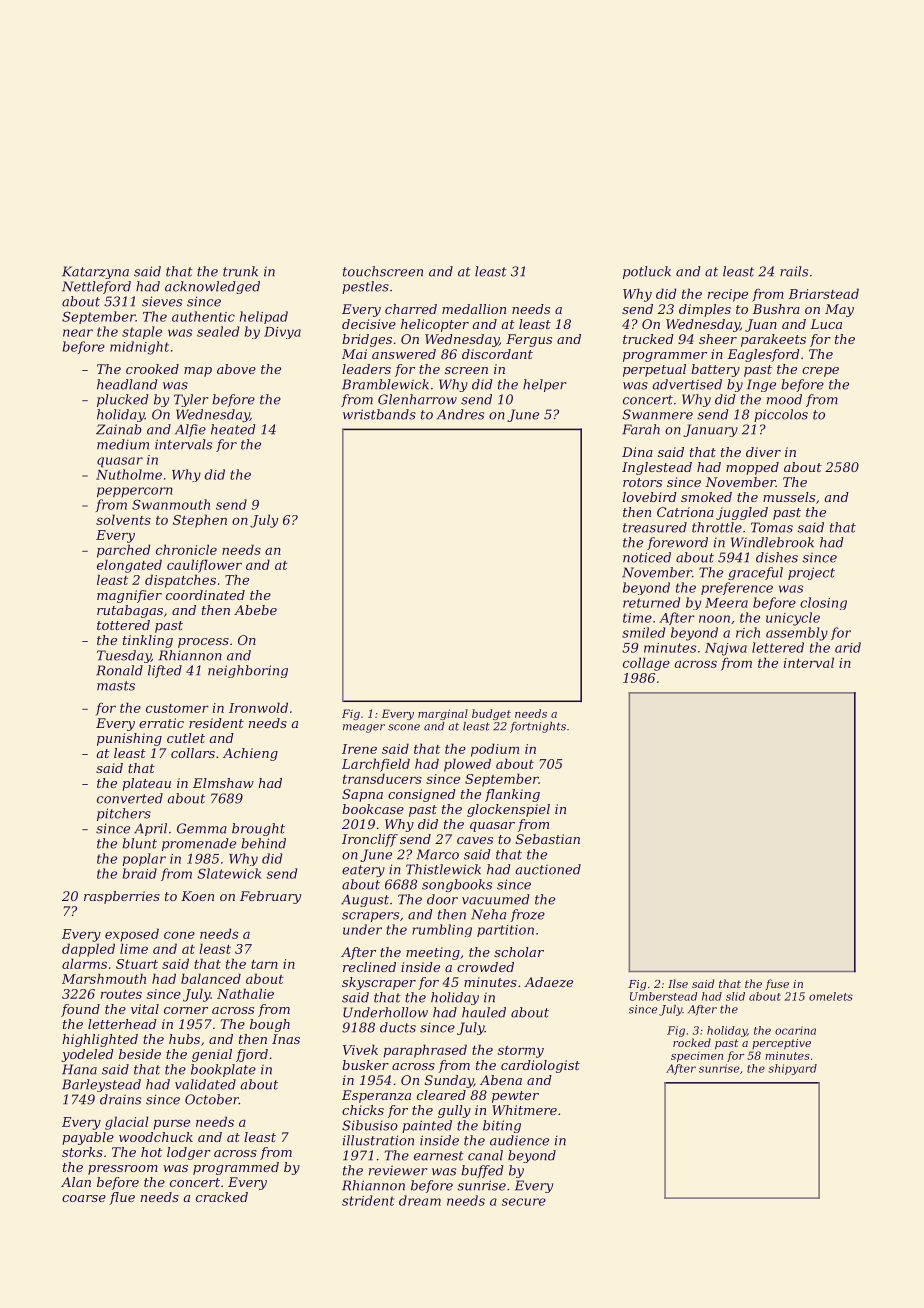 The image size is (924, 1308). I want to click on dappled, so click(88, 950).
